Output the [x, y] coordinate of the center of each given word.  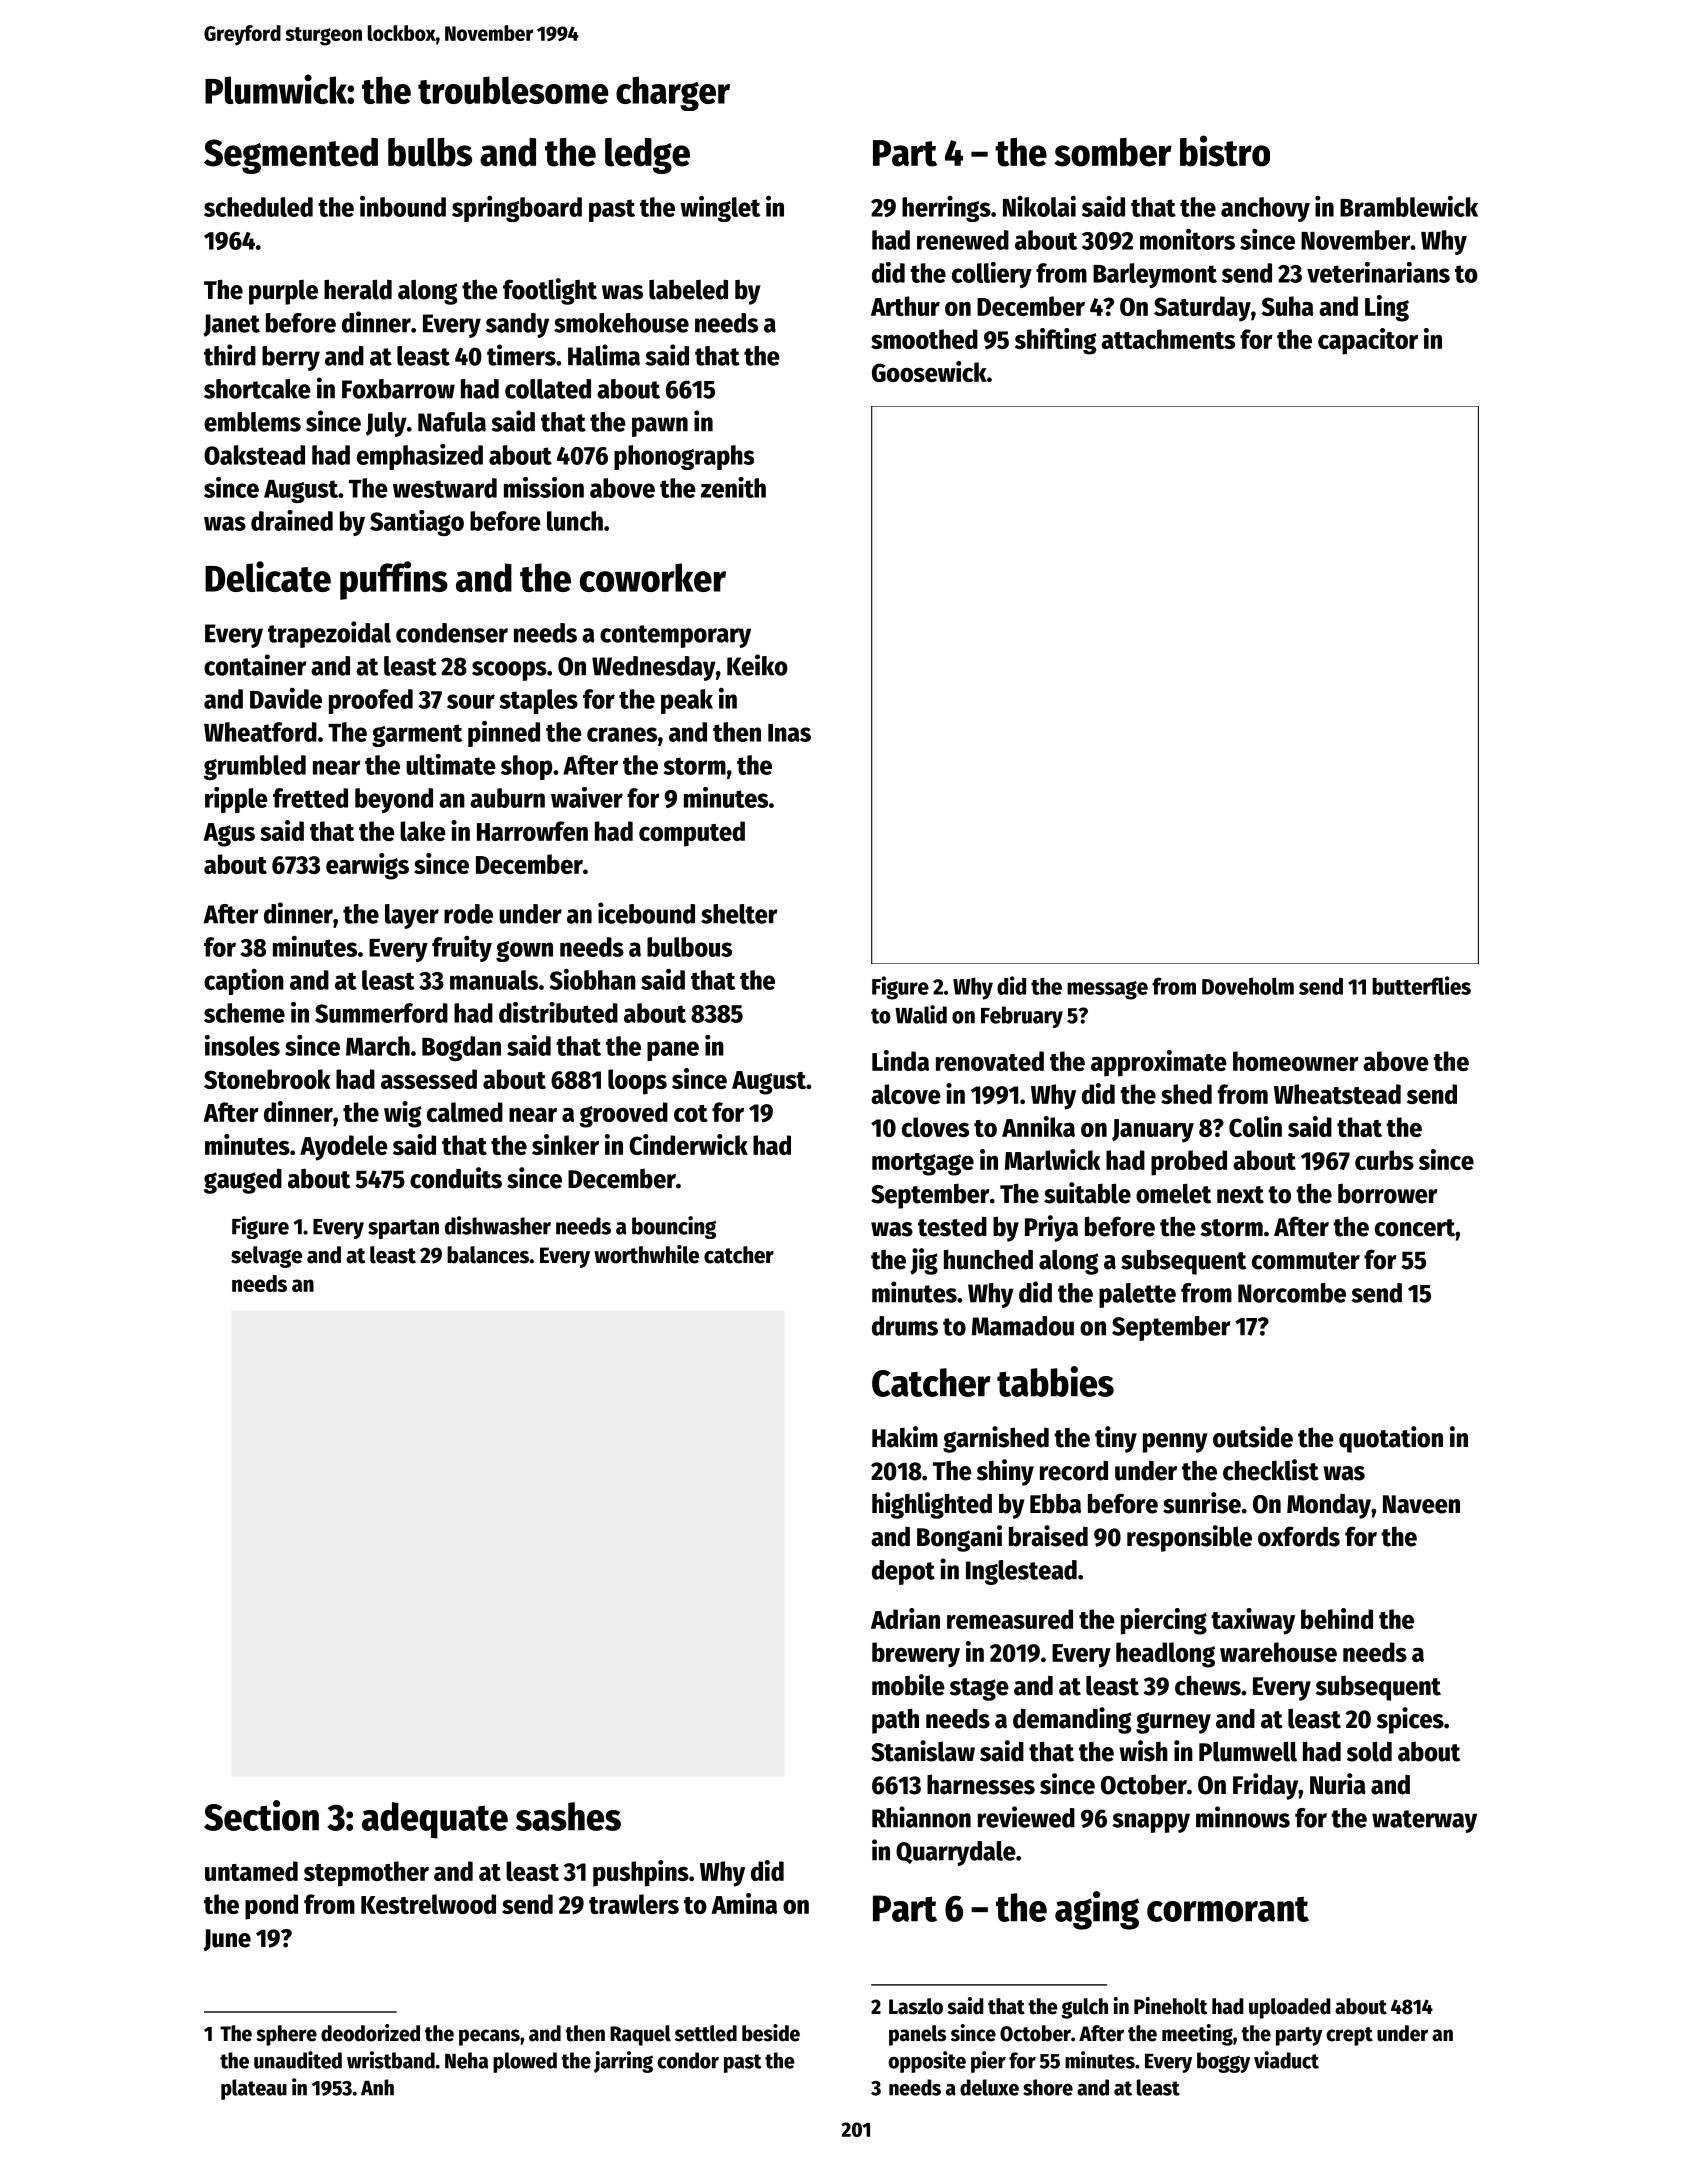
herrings [946, 209]
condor [688, 2060]
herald [358, 289]
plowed [525, 2062]
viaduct [1286, 2060]
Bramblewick [1409, 206]
